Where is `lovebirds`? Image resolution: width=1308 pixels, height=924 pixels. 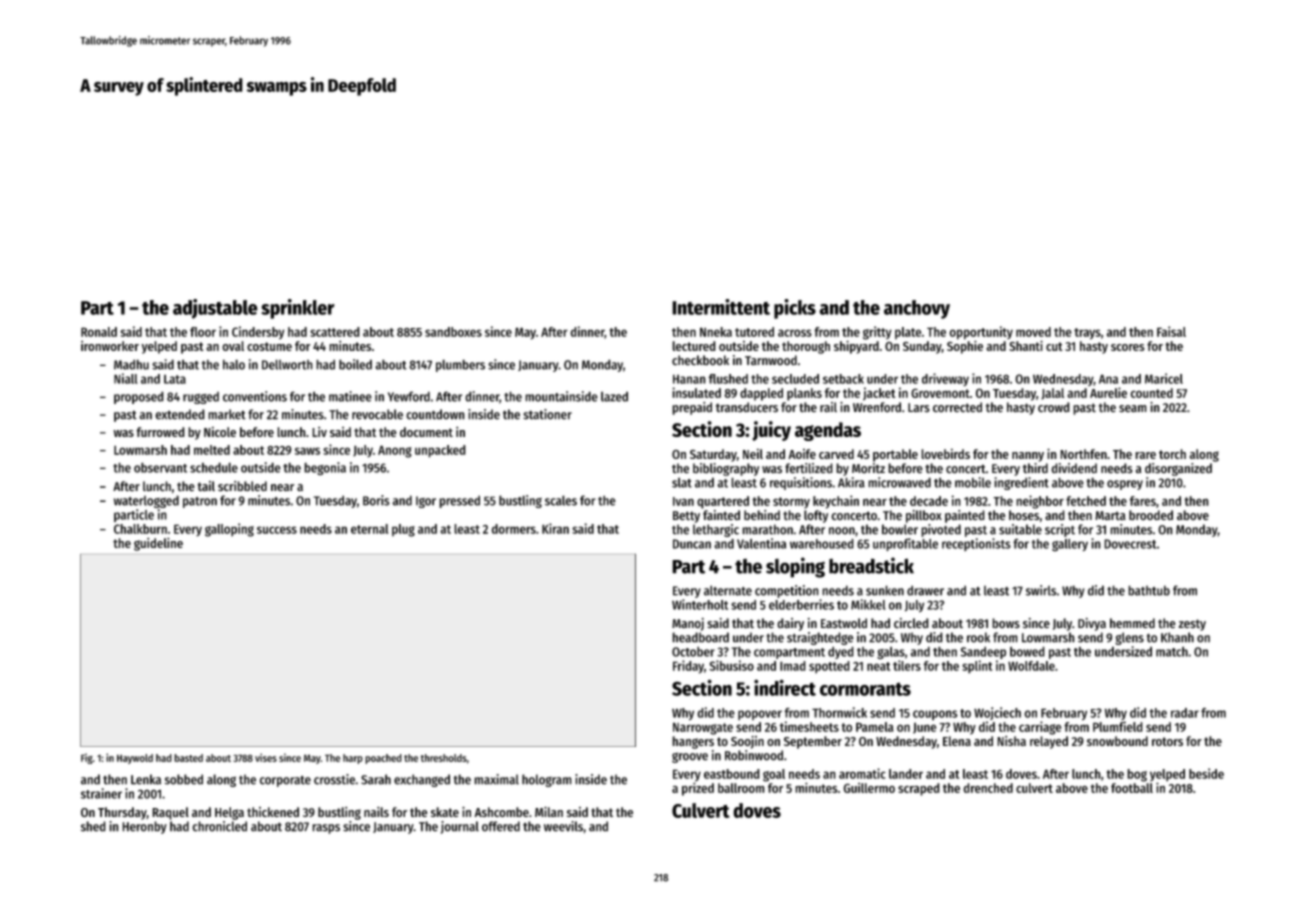
lovebirds is located at coordinates (945, 454).
